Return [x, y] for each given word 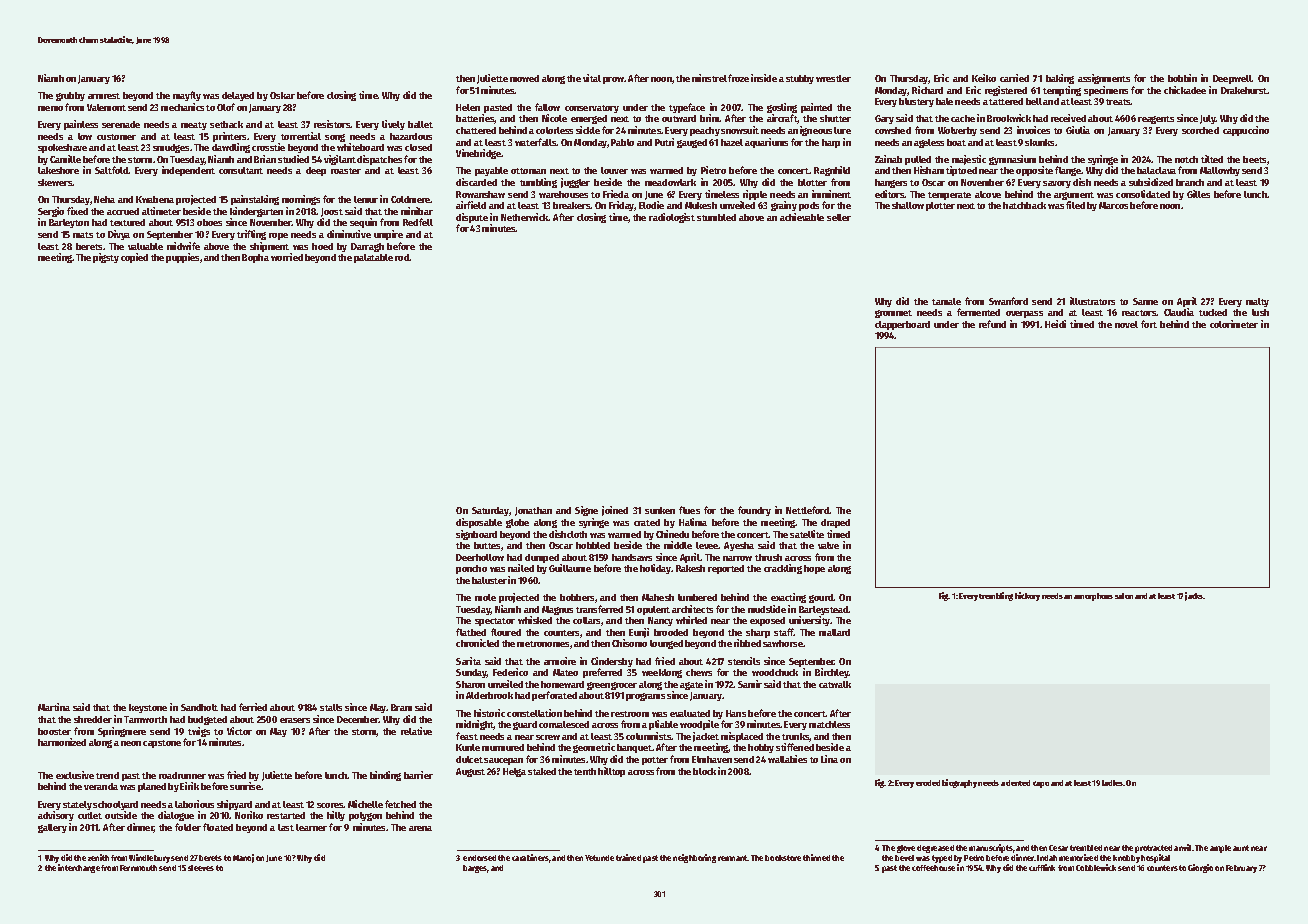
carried [1014, 78]
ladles [1112, 783]
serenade [121, 124]
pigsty [106, 258]
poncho [471, 569]
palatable [373, 258]
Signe [586, 511]
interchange [79, 868]
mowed [524, 78]
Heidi [1055, 324]
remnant [733, 858]
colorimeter [1234, 324]
